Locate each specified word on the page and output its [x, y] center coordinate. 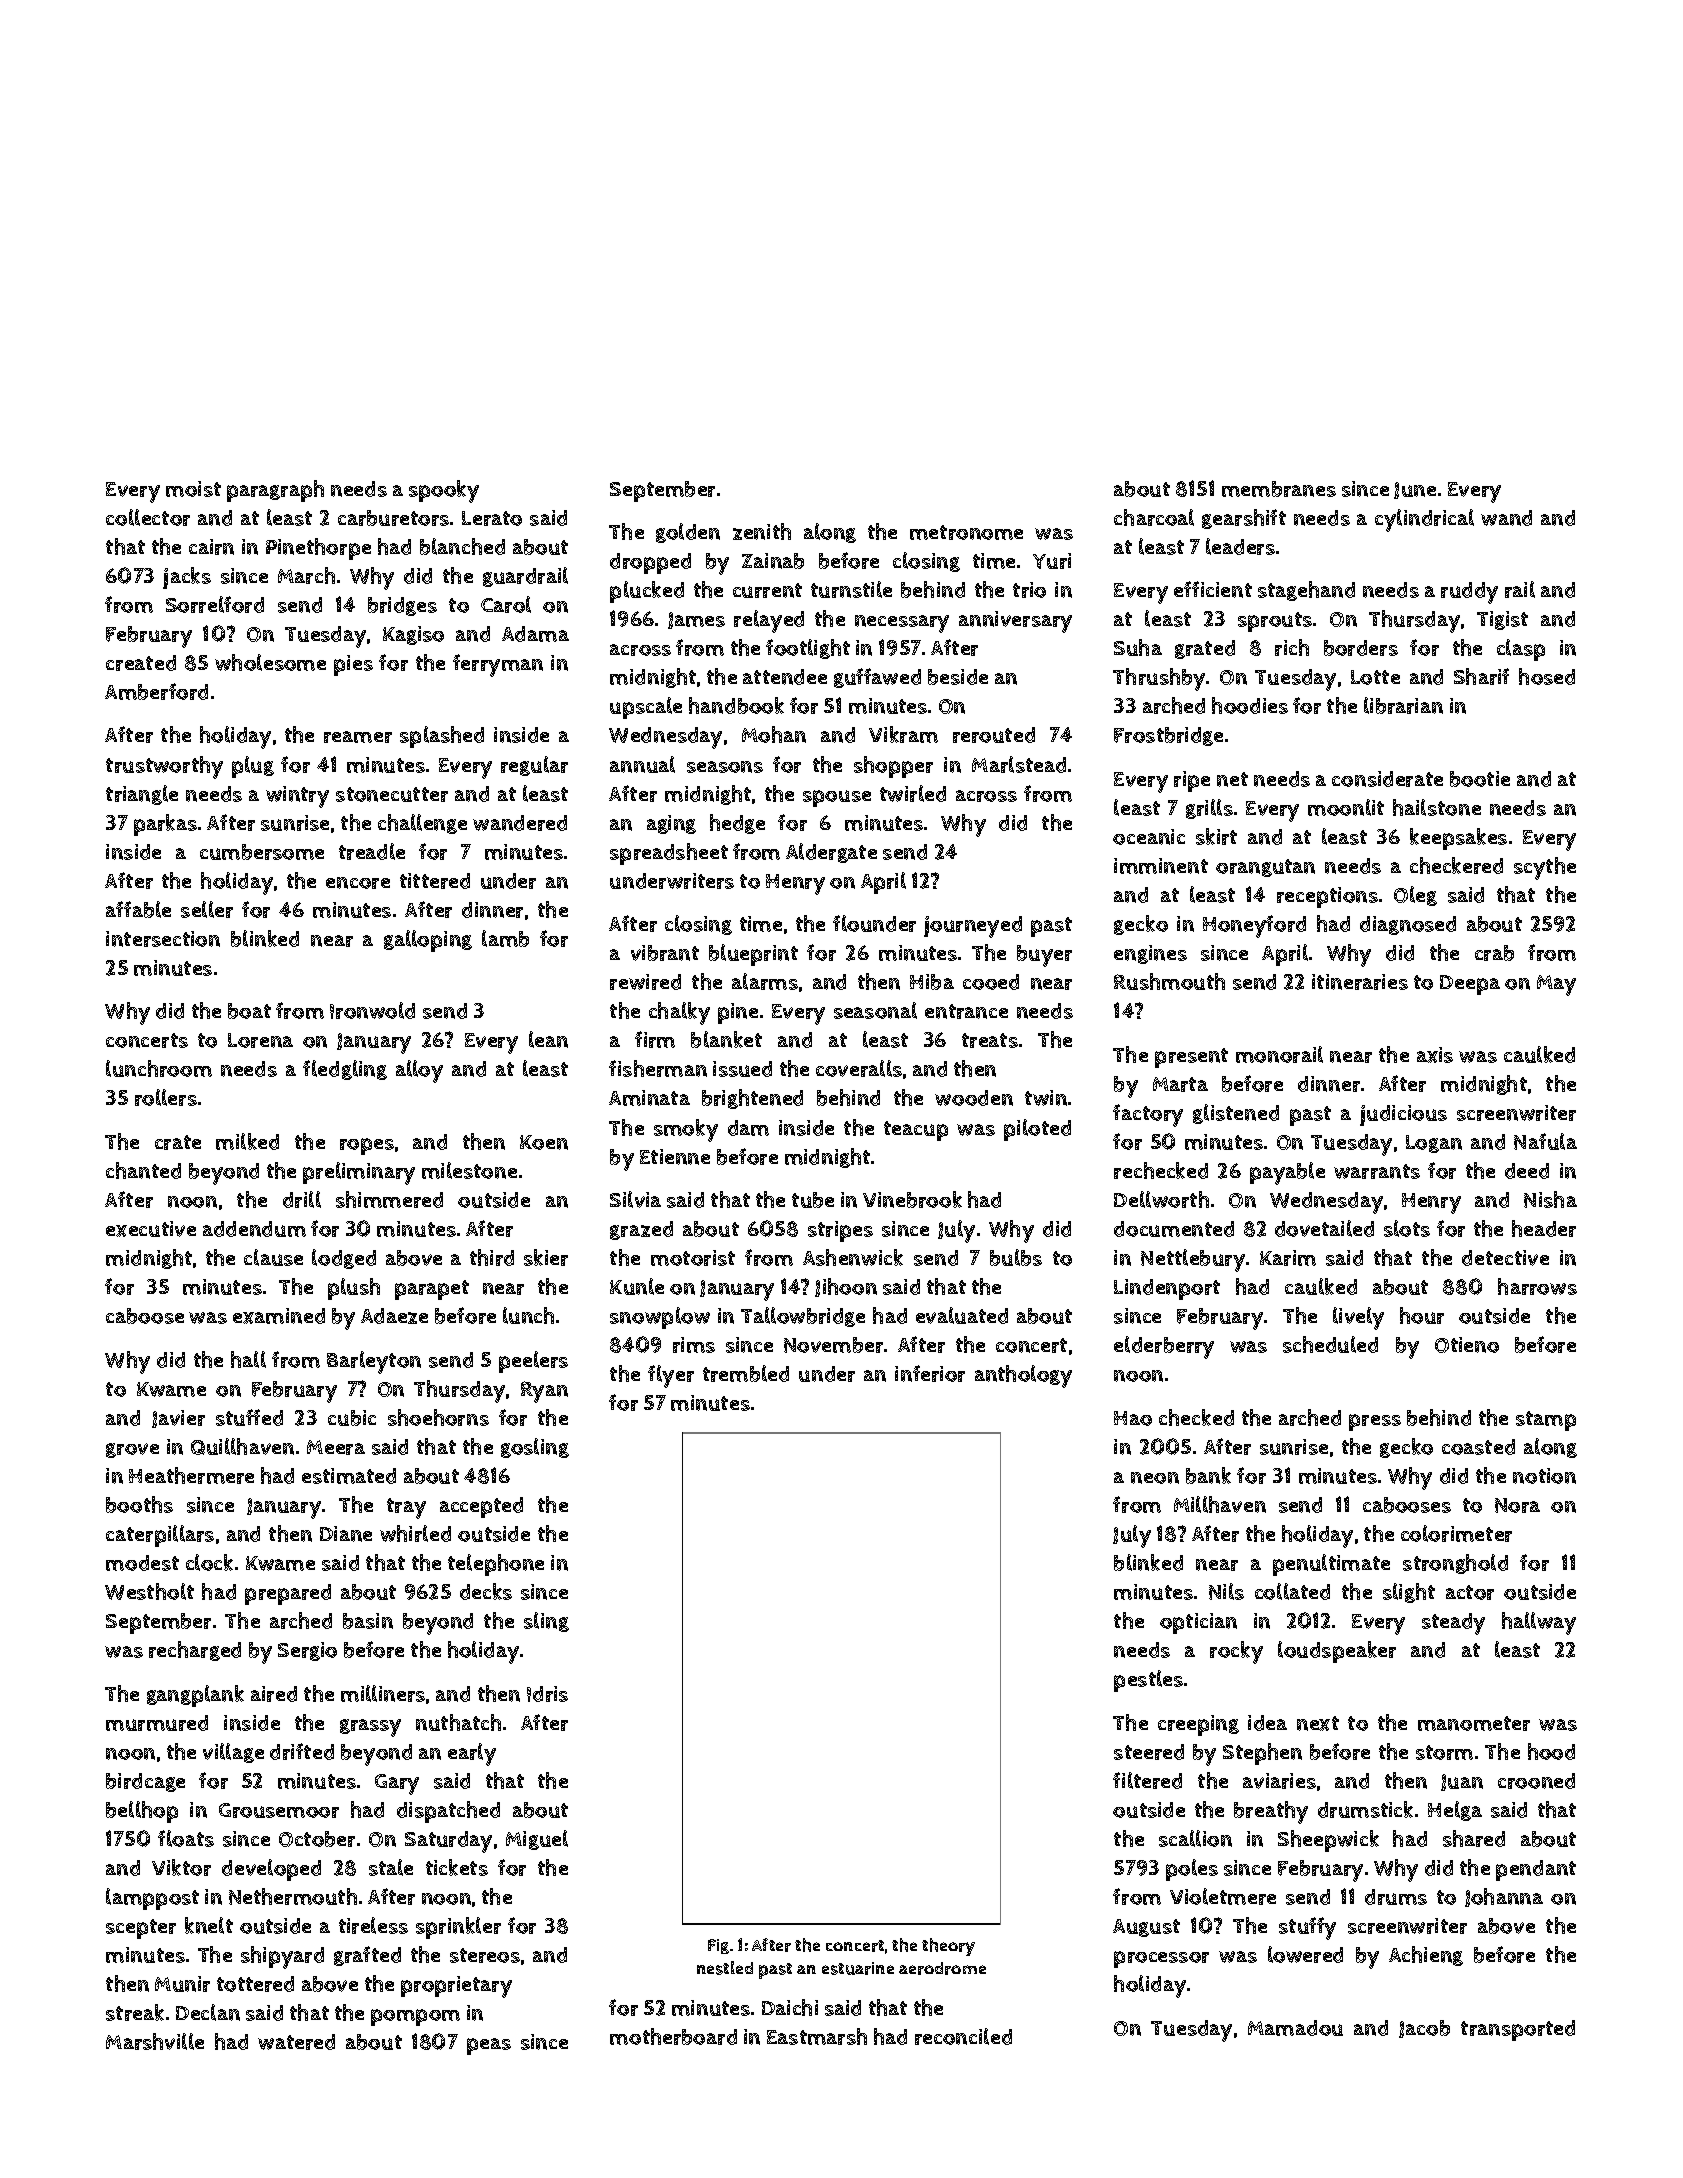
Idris [547, 1694]
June [1415, 490]
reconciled [963, 2036]
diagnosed [1408, 925]
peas [489, 2046]
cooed [991, 982]
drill [302, 1199]
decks [486, 1591]
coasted [1478, 1447]
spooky [444, 491]
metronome [966, 532]
